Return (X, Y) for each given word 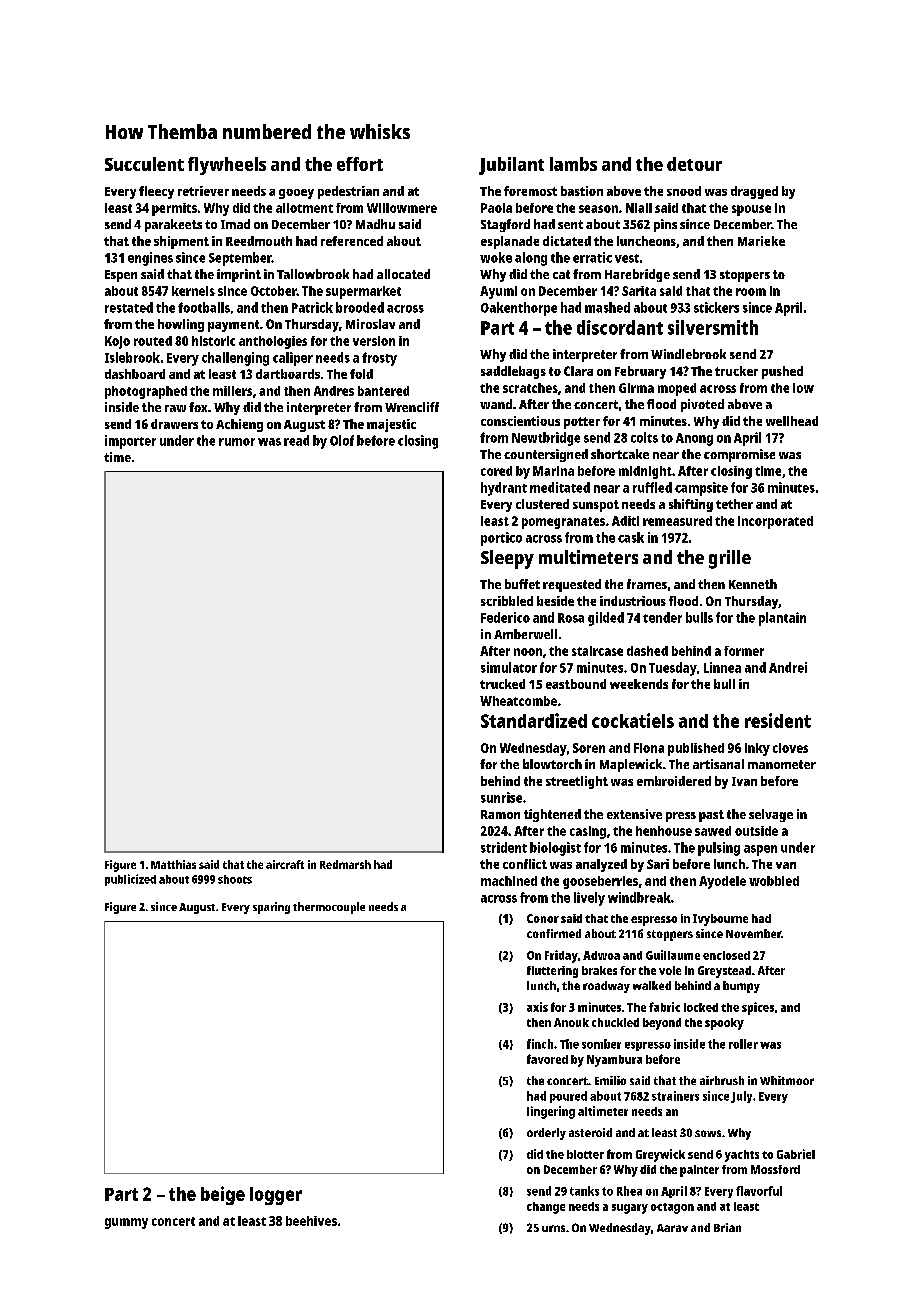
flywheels (227, 166)
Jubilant (511, 166)
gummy (126, 1223)
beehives (311, 1221)
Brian (727, 1227)
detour (694, 164)
